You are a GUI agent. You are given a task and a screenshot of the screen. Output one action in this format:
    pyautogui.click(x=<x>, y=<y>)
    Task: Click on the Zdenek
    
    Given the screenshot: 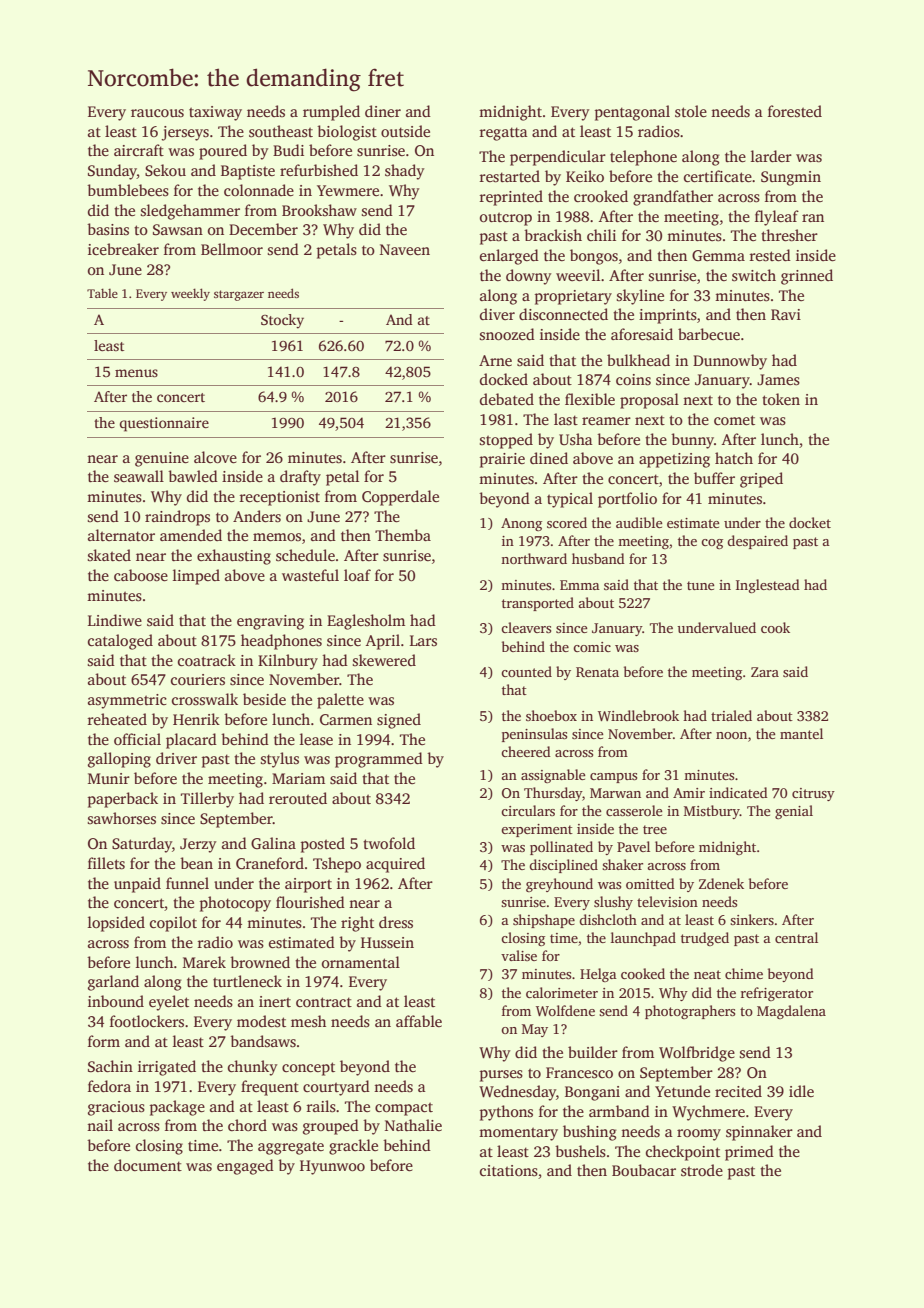 What is the action you would take?
    pyautogui.click(x=721, y=883)
